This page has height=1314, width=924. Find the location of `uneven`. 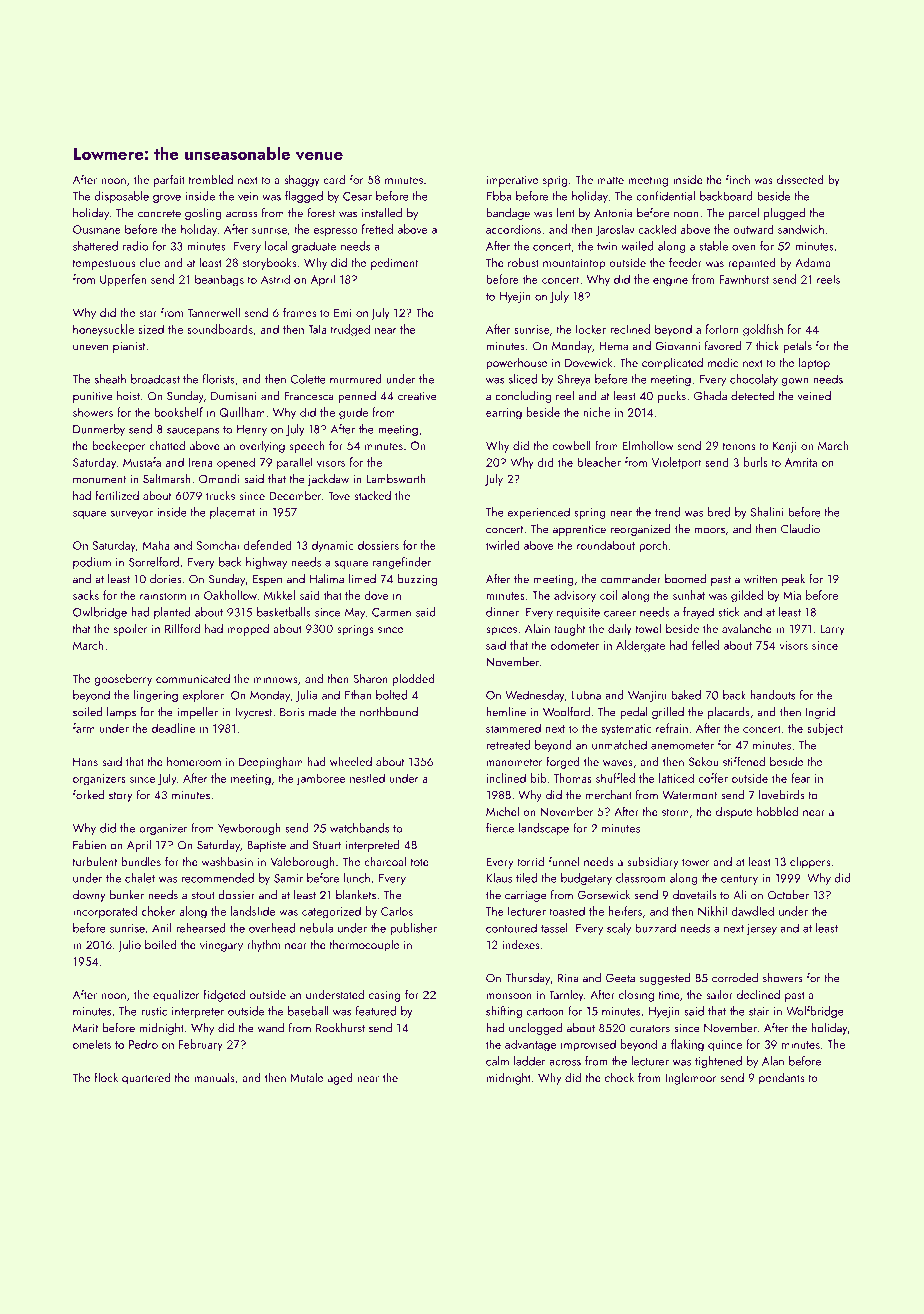

uneven is located at coordinates (90, 347).
